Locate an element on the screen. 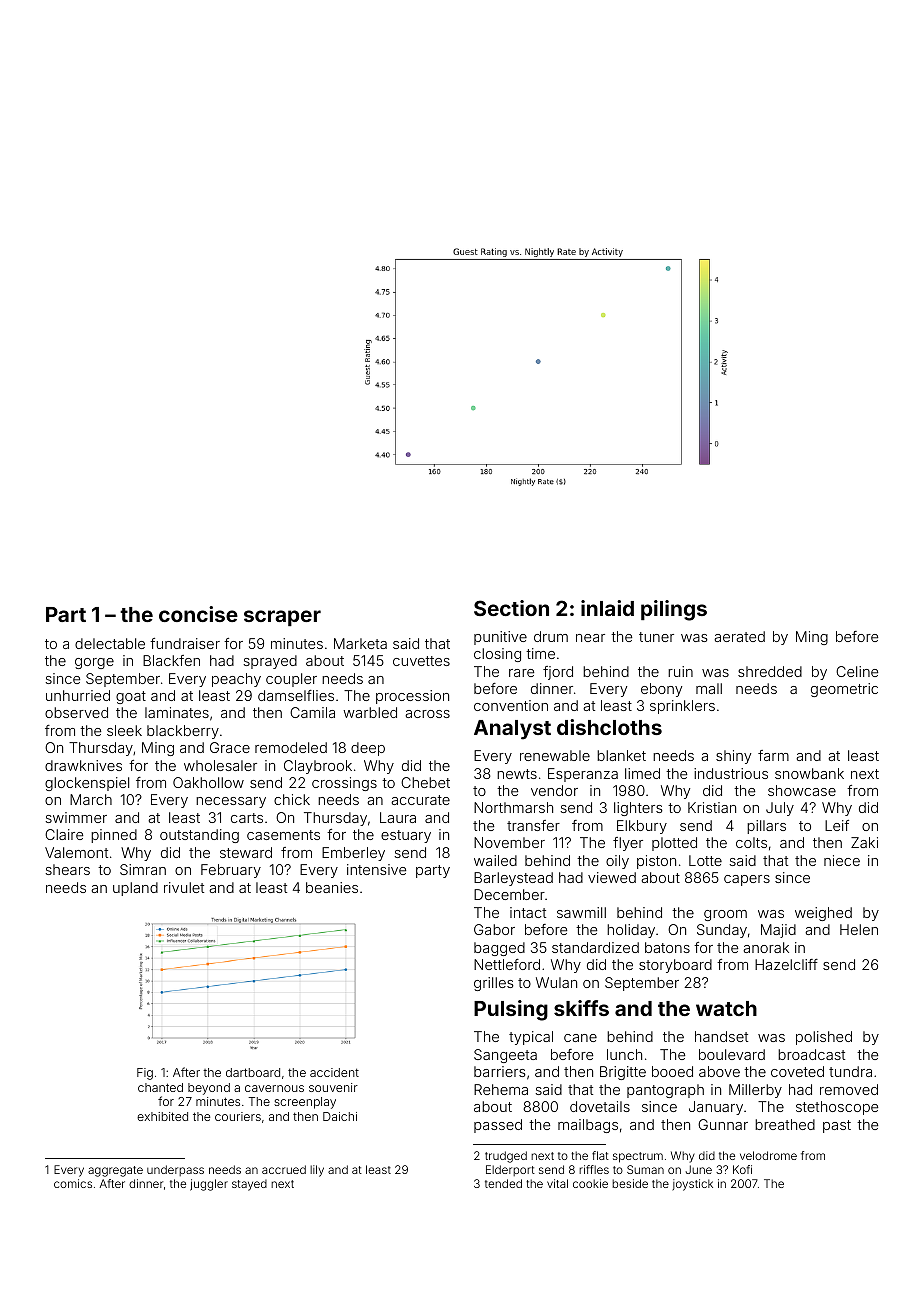 This screenshot has width=924, height=1308. drawknives is located at coordinates (83, 765).
